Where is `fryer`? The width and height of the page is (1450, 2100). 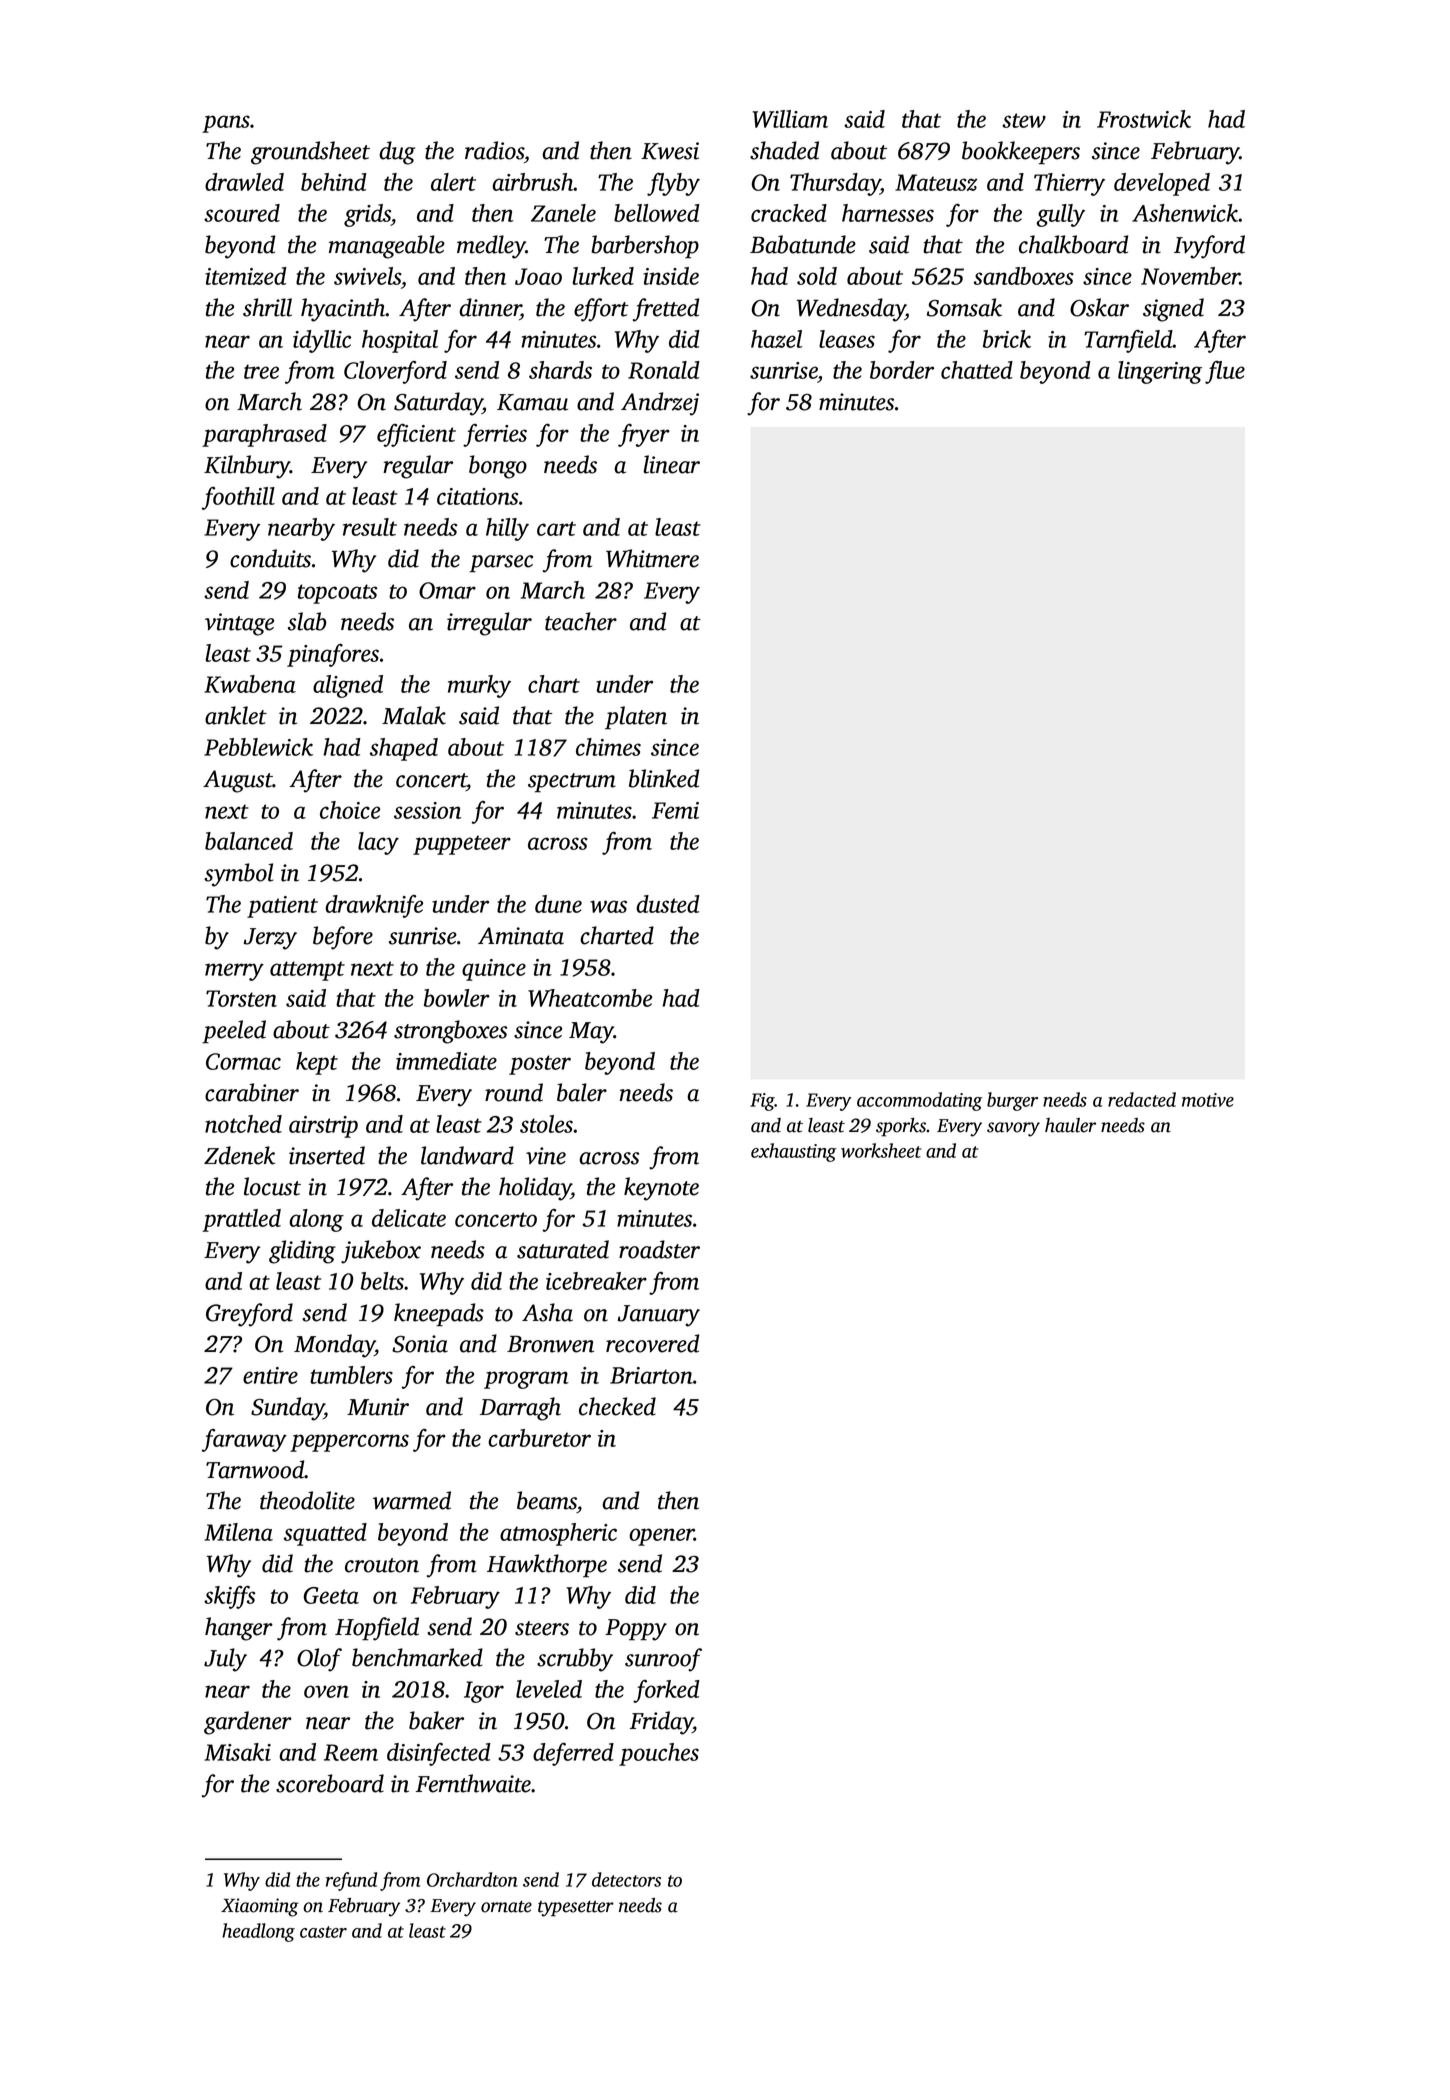
fryer is located at coordinates (644, 435).
